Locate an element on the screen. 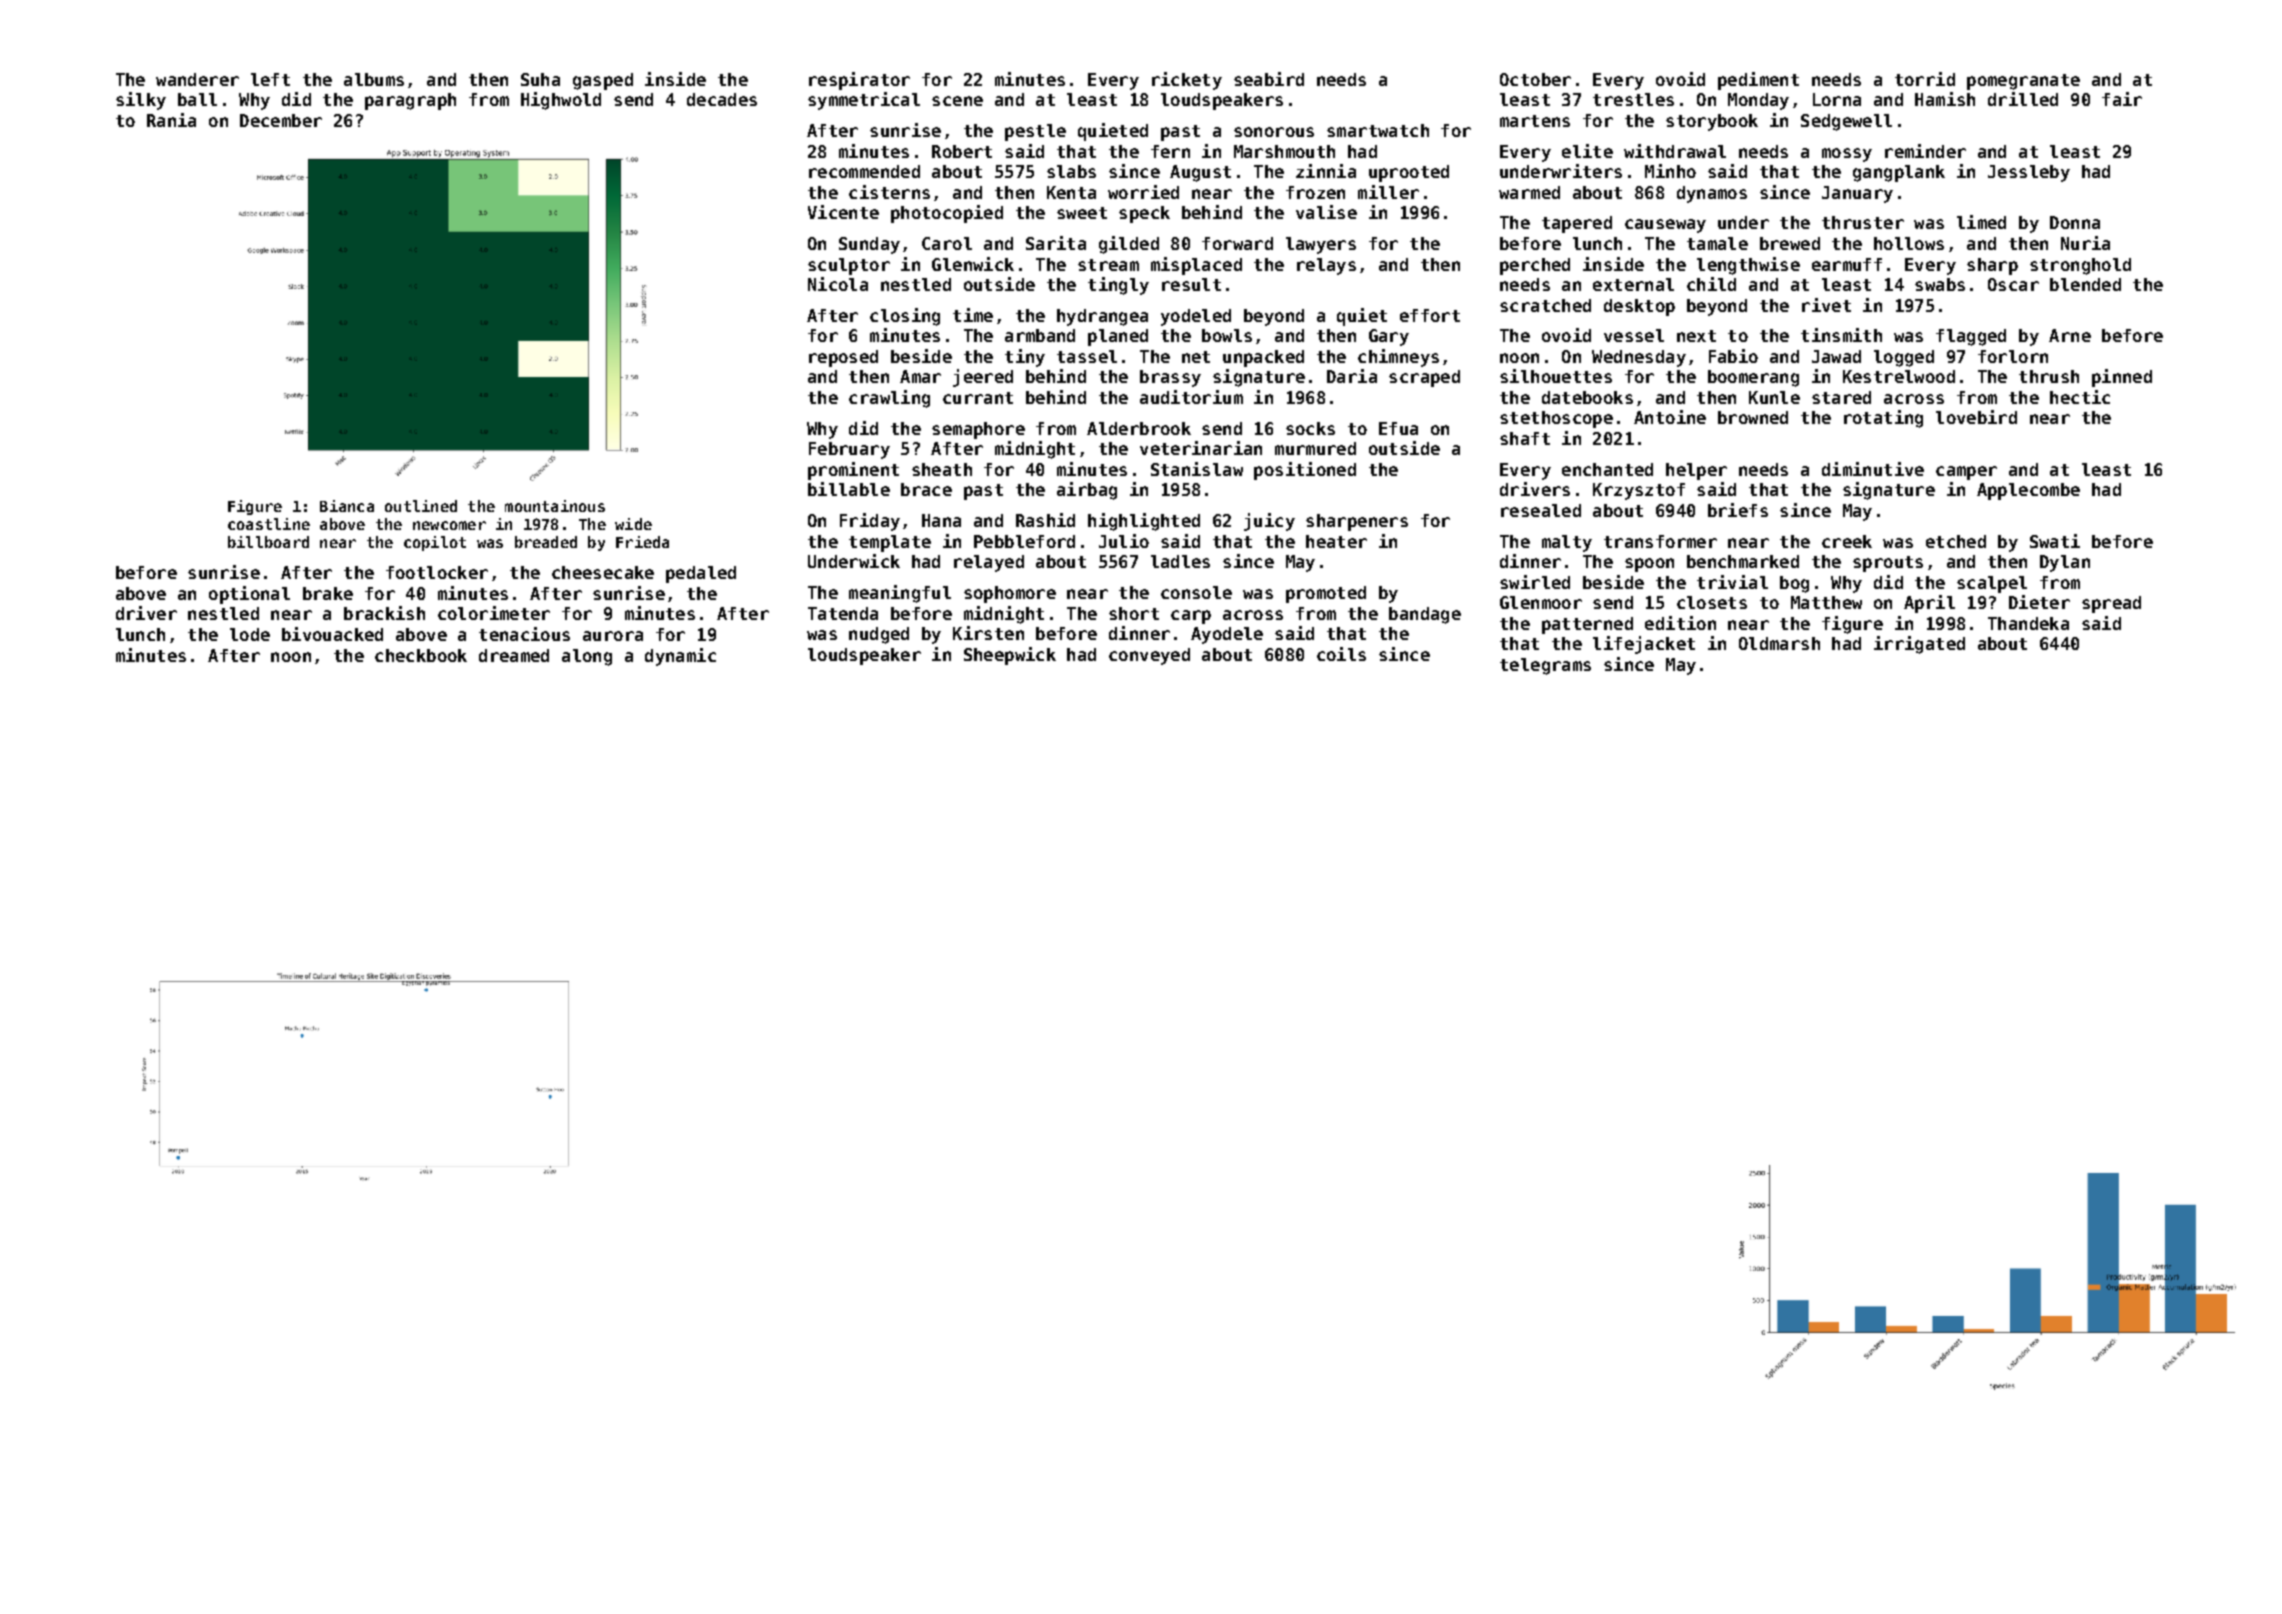 The image size is (2282, 1614). dreamed is located at coordinates (514, 655).
